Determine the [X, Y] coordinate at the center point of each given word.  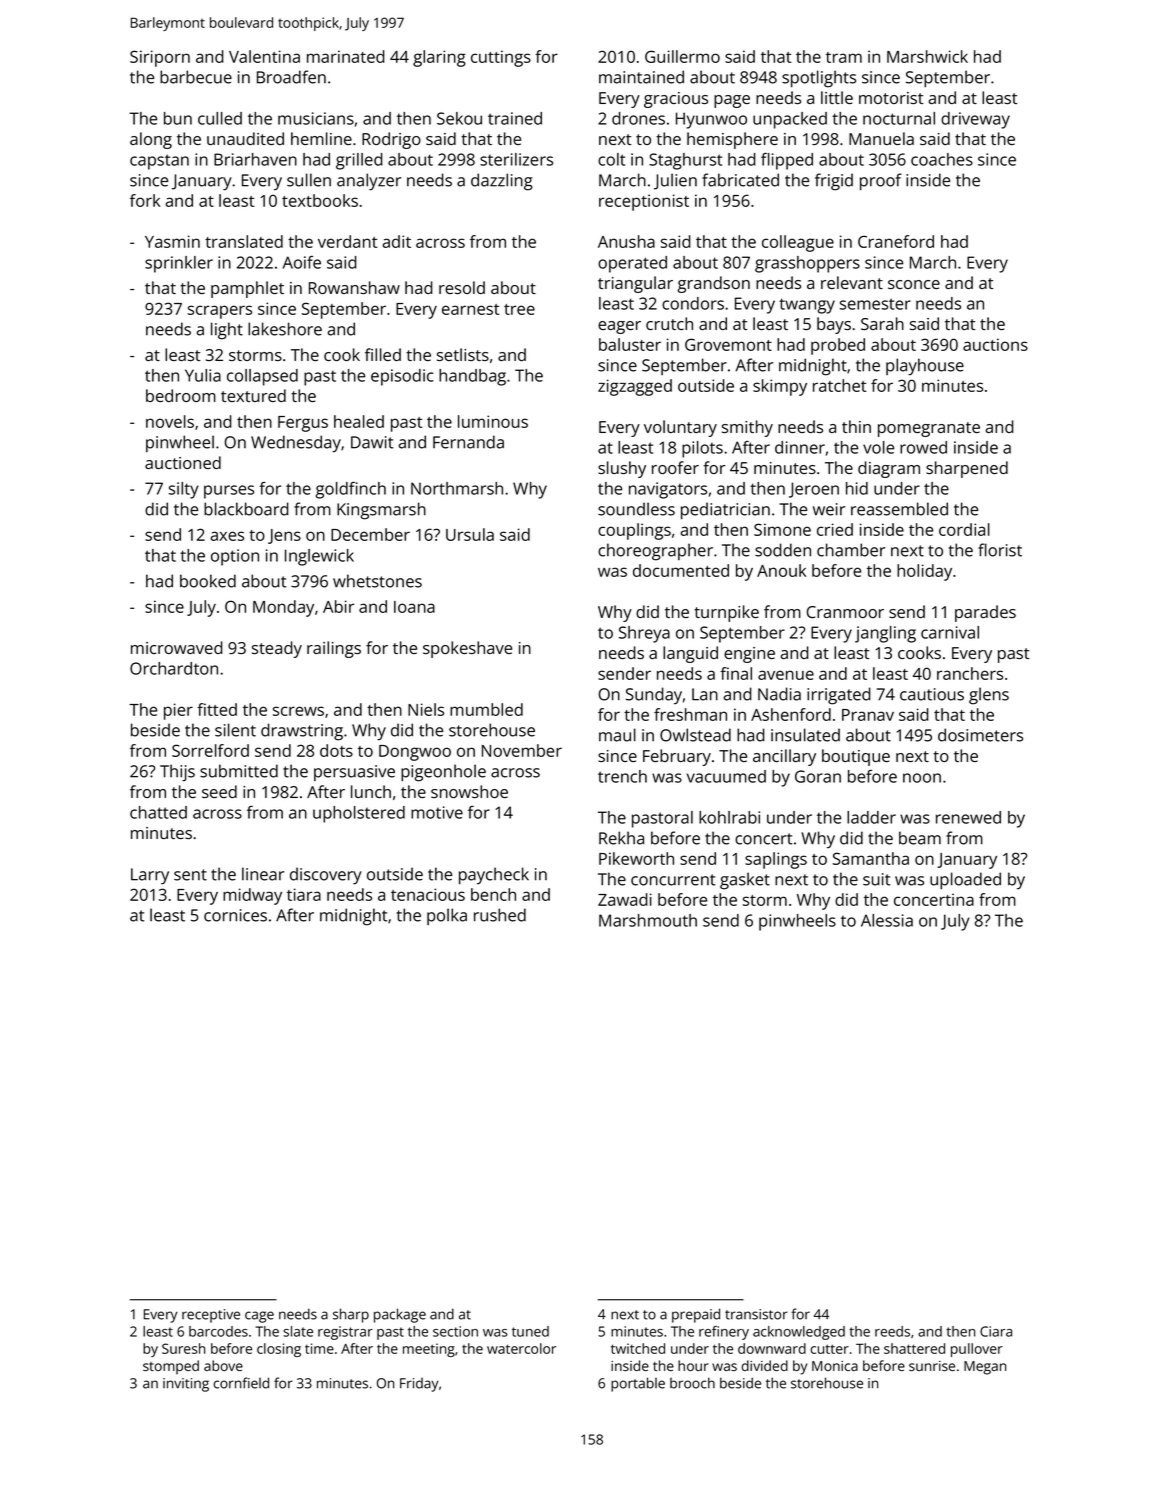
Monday [283, 608]
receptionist [644, 202]
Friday [419, 1385]
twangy [807, 306]
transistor [756, 1314]
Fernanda [468, 442]
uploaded [965, 880]
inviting [186, 1385]
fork [145, 200]
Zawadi [625, 899]
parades [985, 613]
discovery [326, 876]
